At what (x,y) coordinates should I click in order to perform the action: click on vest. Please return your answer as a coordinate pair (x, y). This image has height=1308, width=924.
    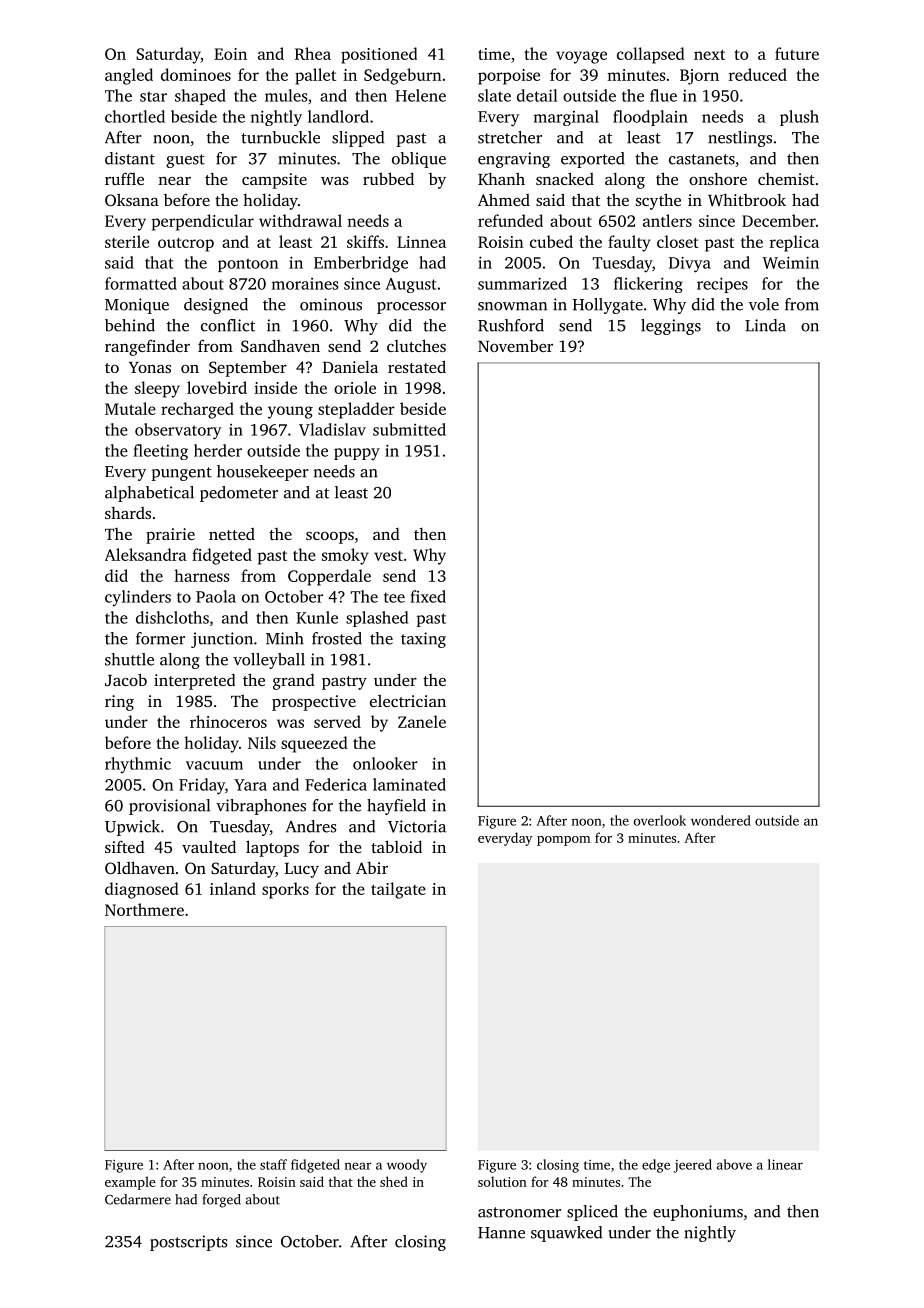
    Looking at the image, I should click on (388, 556).
